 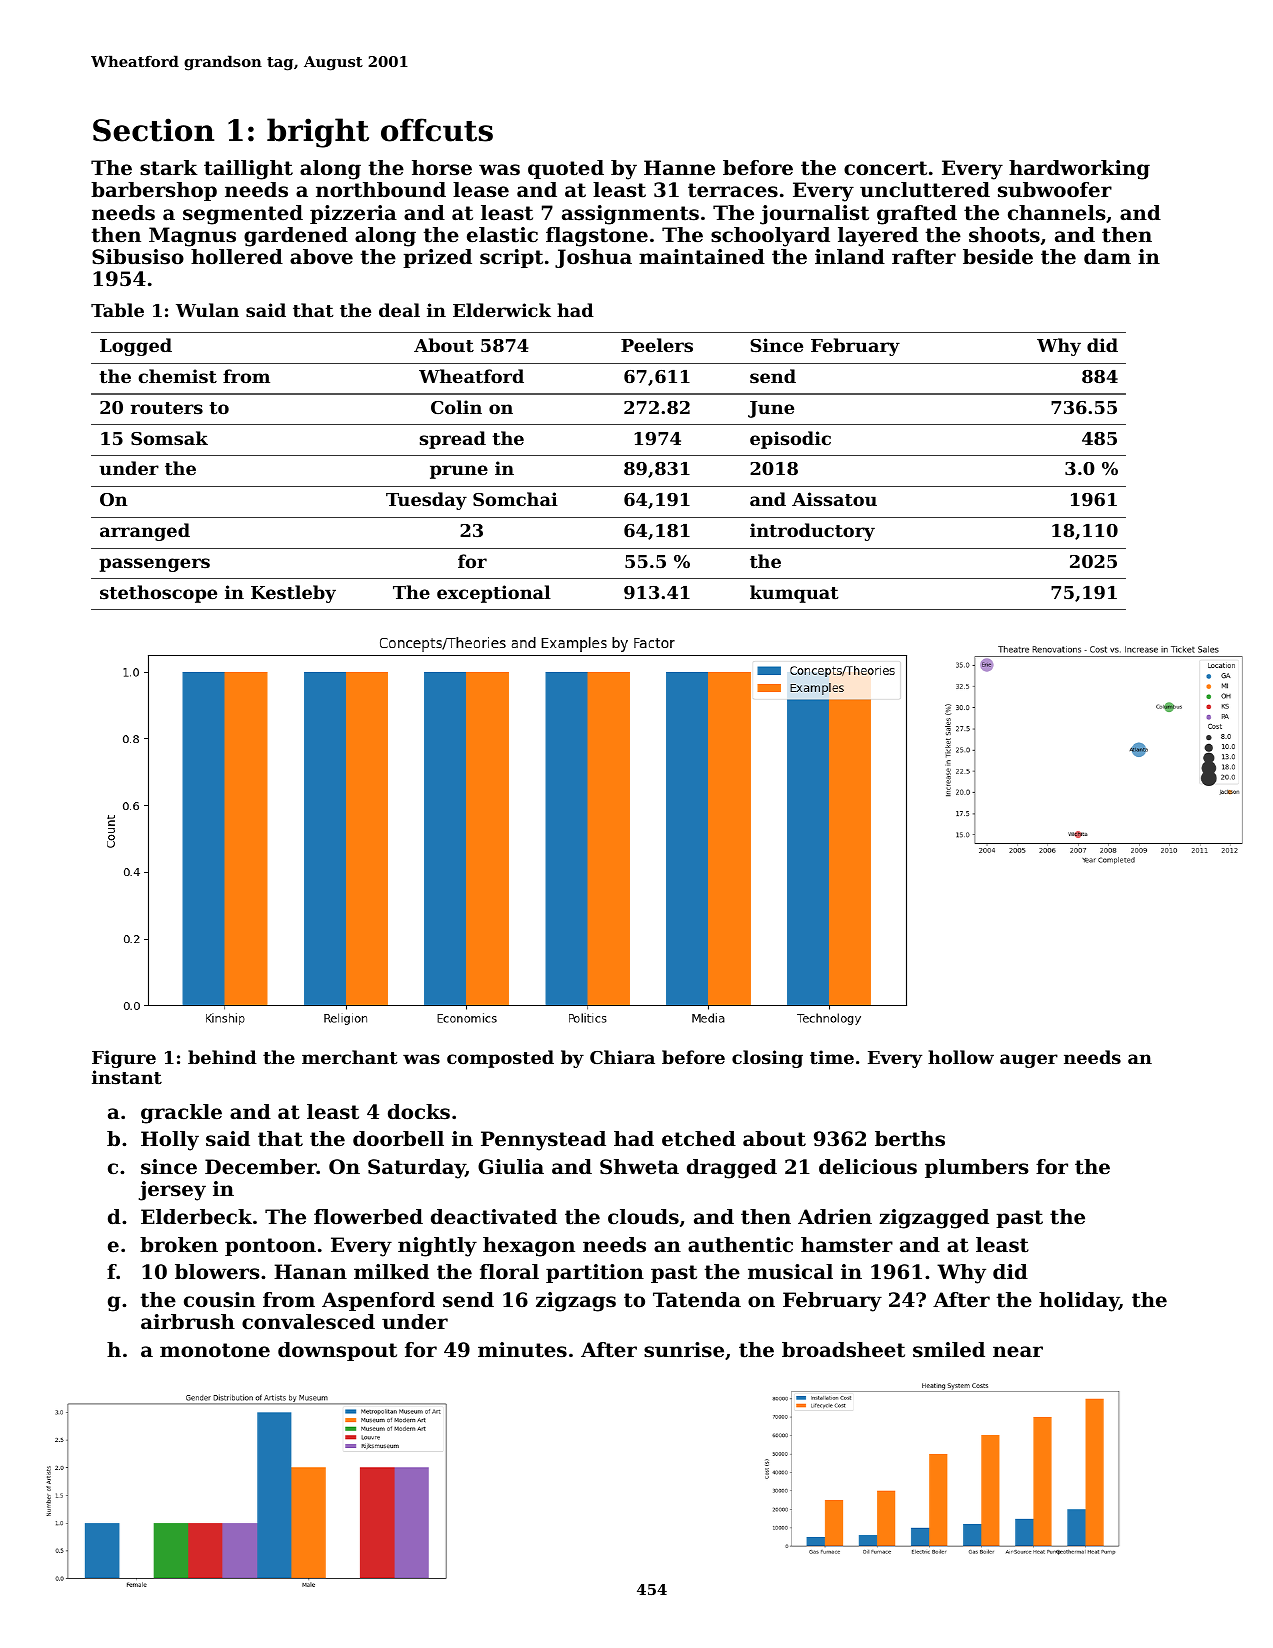 What do you see at coordinates (293, 594) in the page?
I see `Kestleby` at bounding box center [293, 594].
